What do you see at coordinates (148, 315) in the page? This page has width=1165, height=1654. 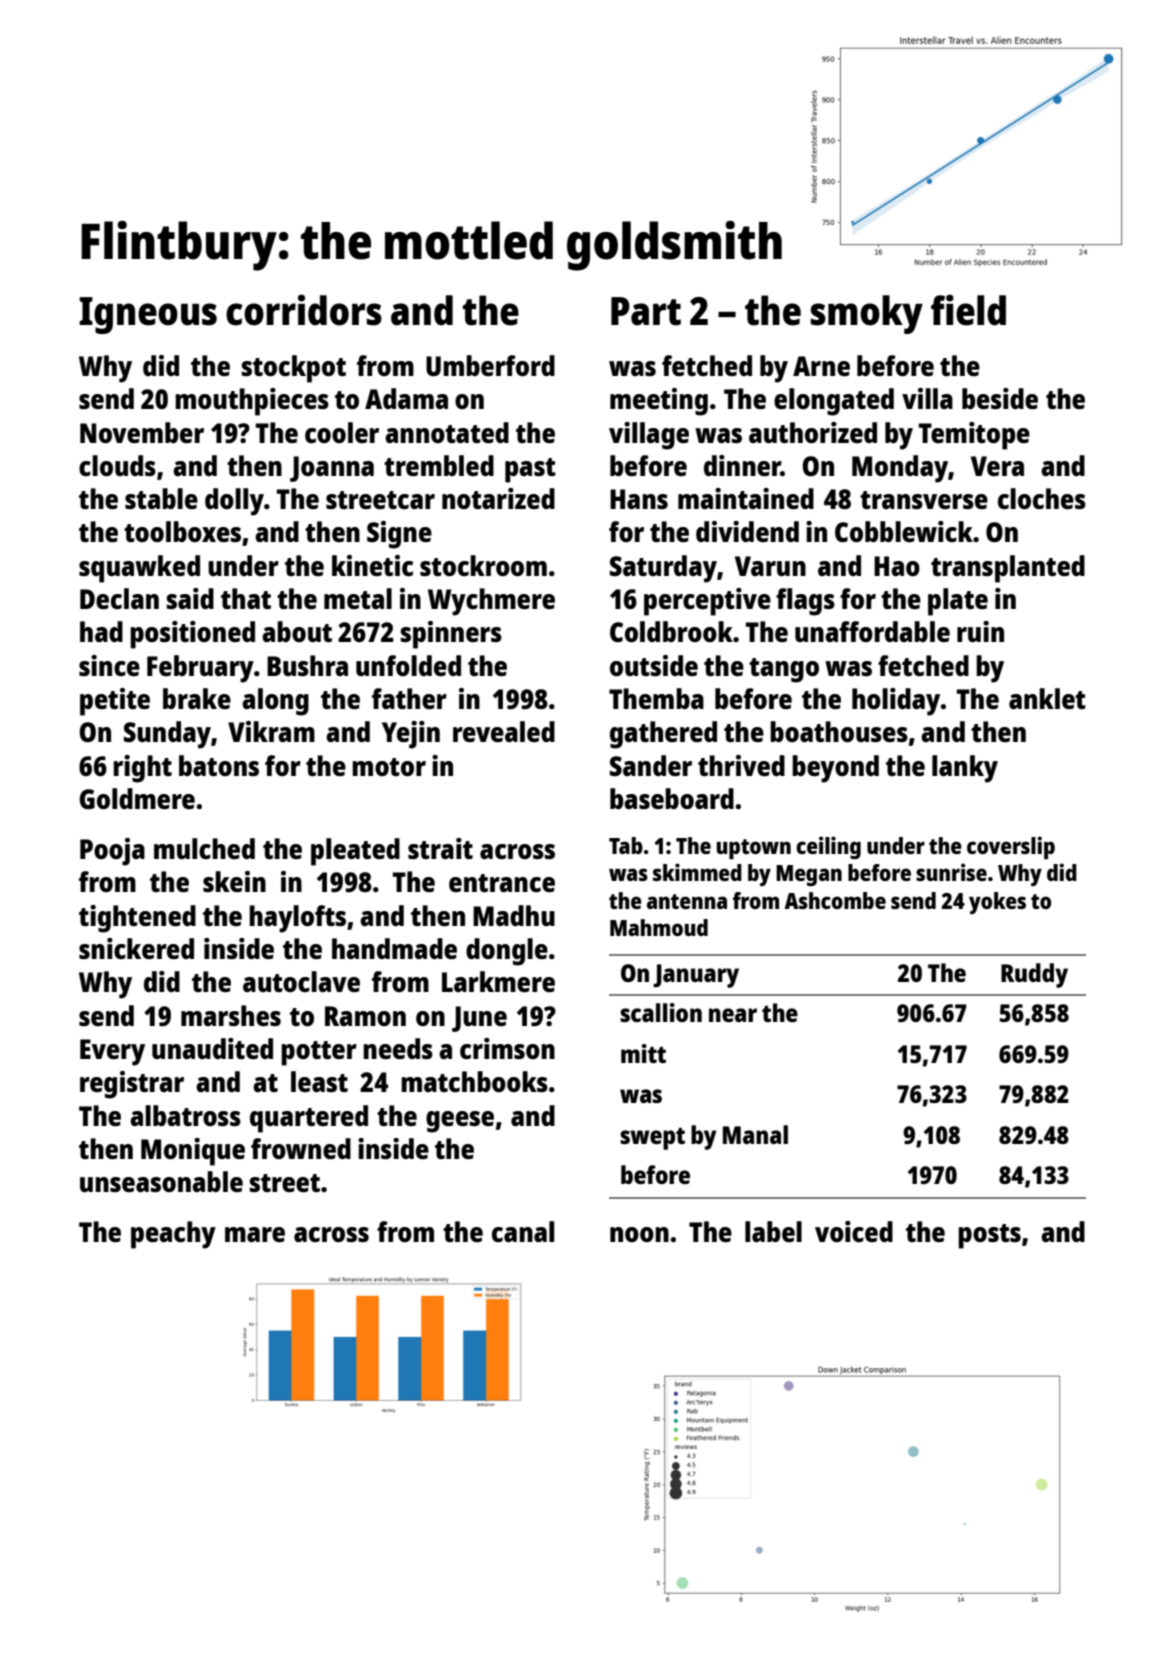 I see `Igneous` at bounding box center [148, 315].
